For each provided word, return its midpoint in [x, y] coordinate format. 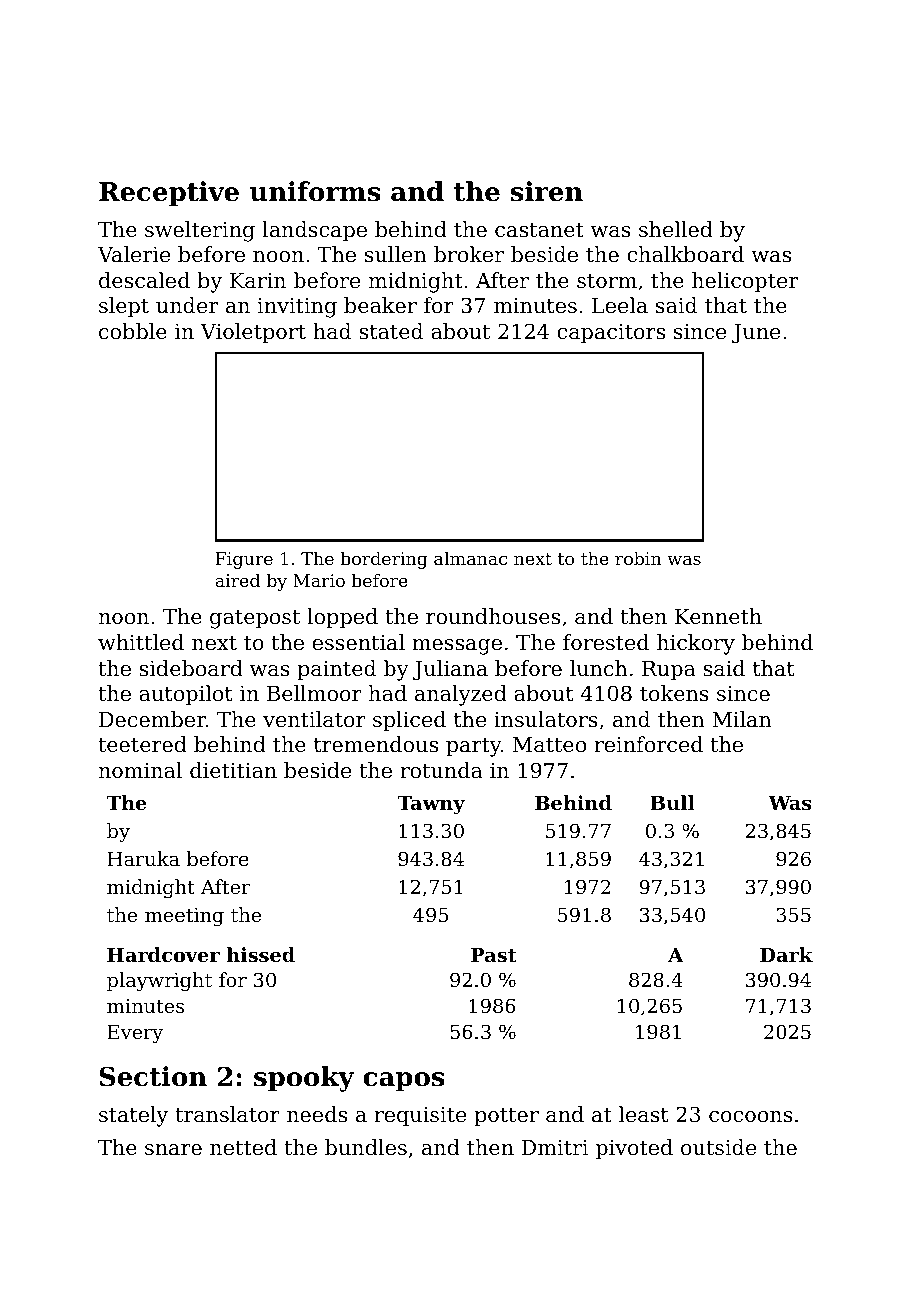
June [756, 334]
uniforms [315, 191]
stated [391, 331]
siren [547, 191]
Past [494, 955]
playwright [159, 982]
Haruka [143, 858]
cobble [133, 331]
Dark [786, 954]
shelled [676, 229]
